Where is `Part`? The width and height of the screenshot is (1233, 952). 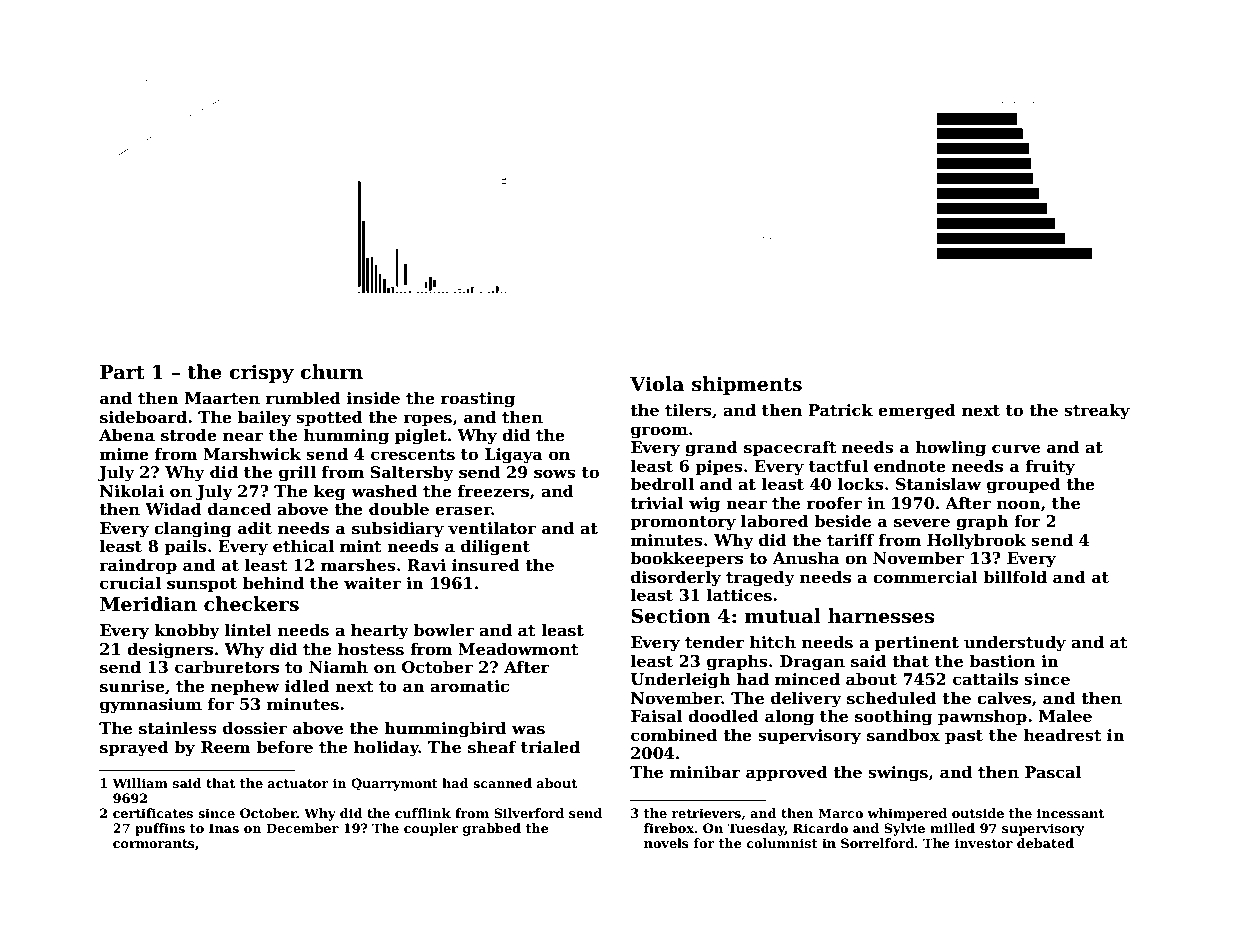 Part is located at coordinates (122, 372).
